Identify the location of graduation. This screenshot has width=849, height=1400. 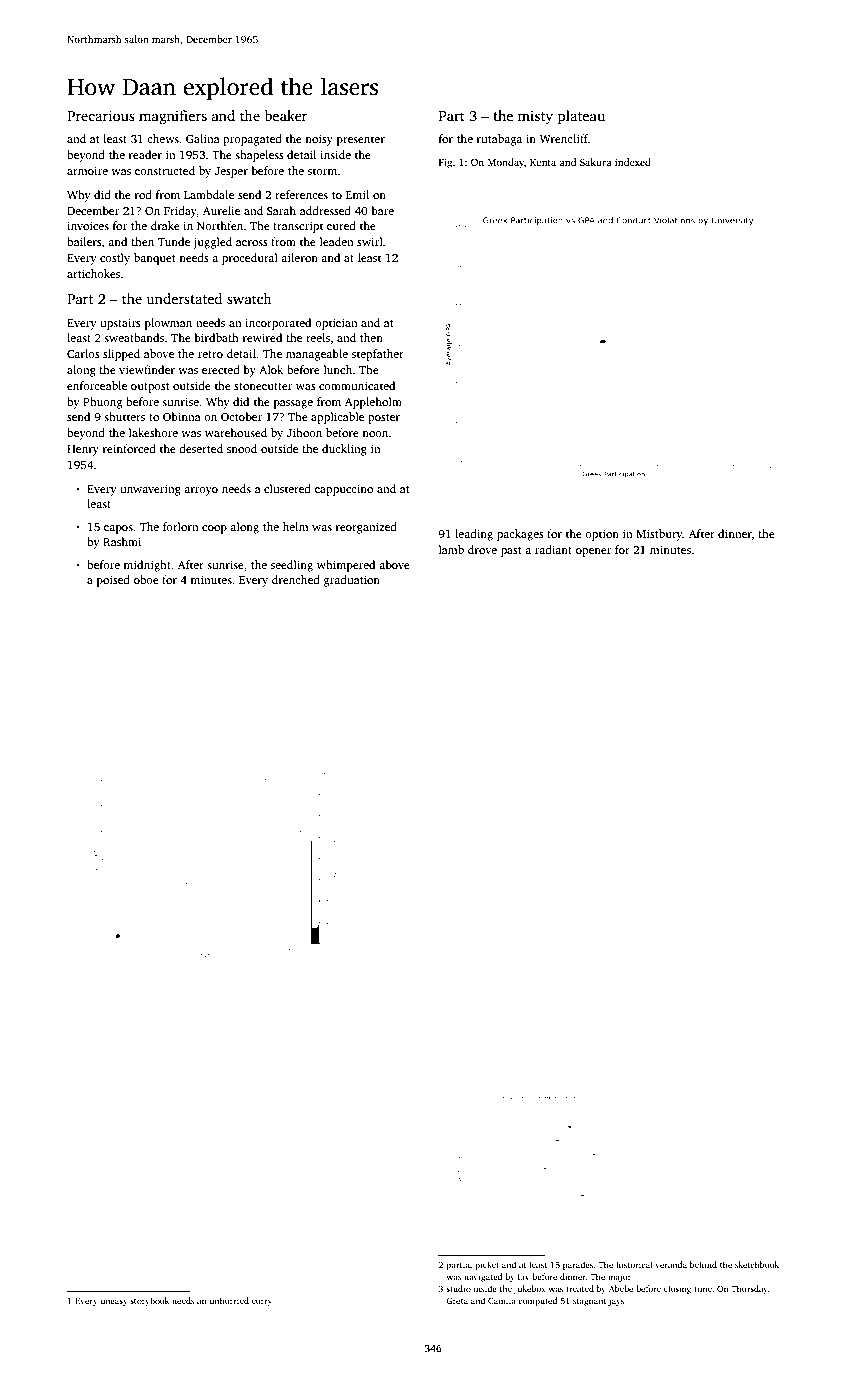
(352, 581).
